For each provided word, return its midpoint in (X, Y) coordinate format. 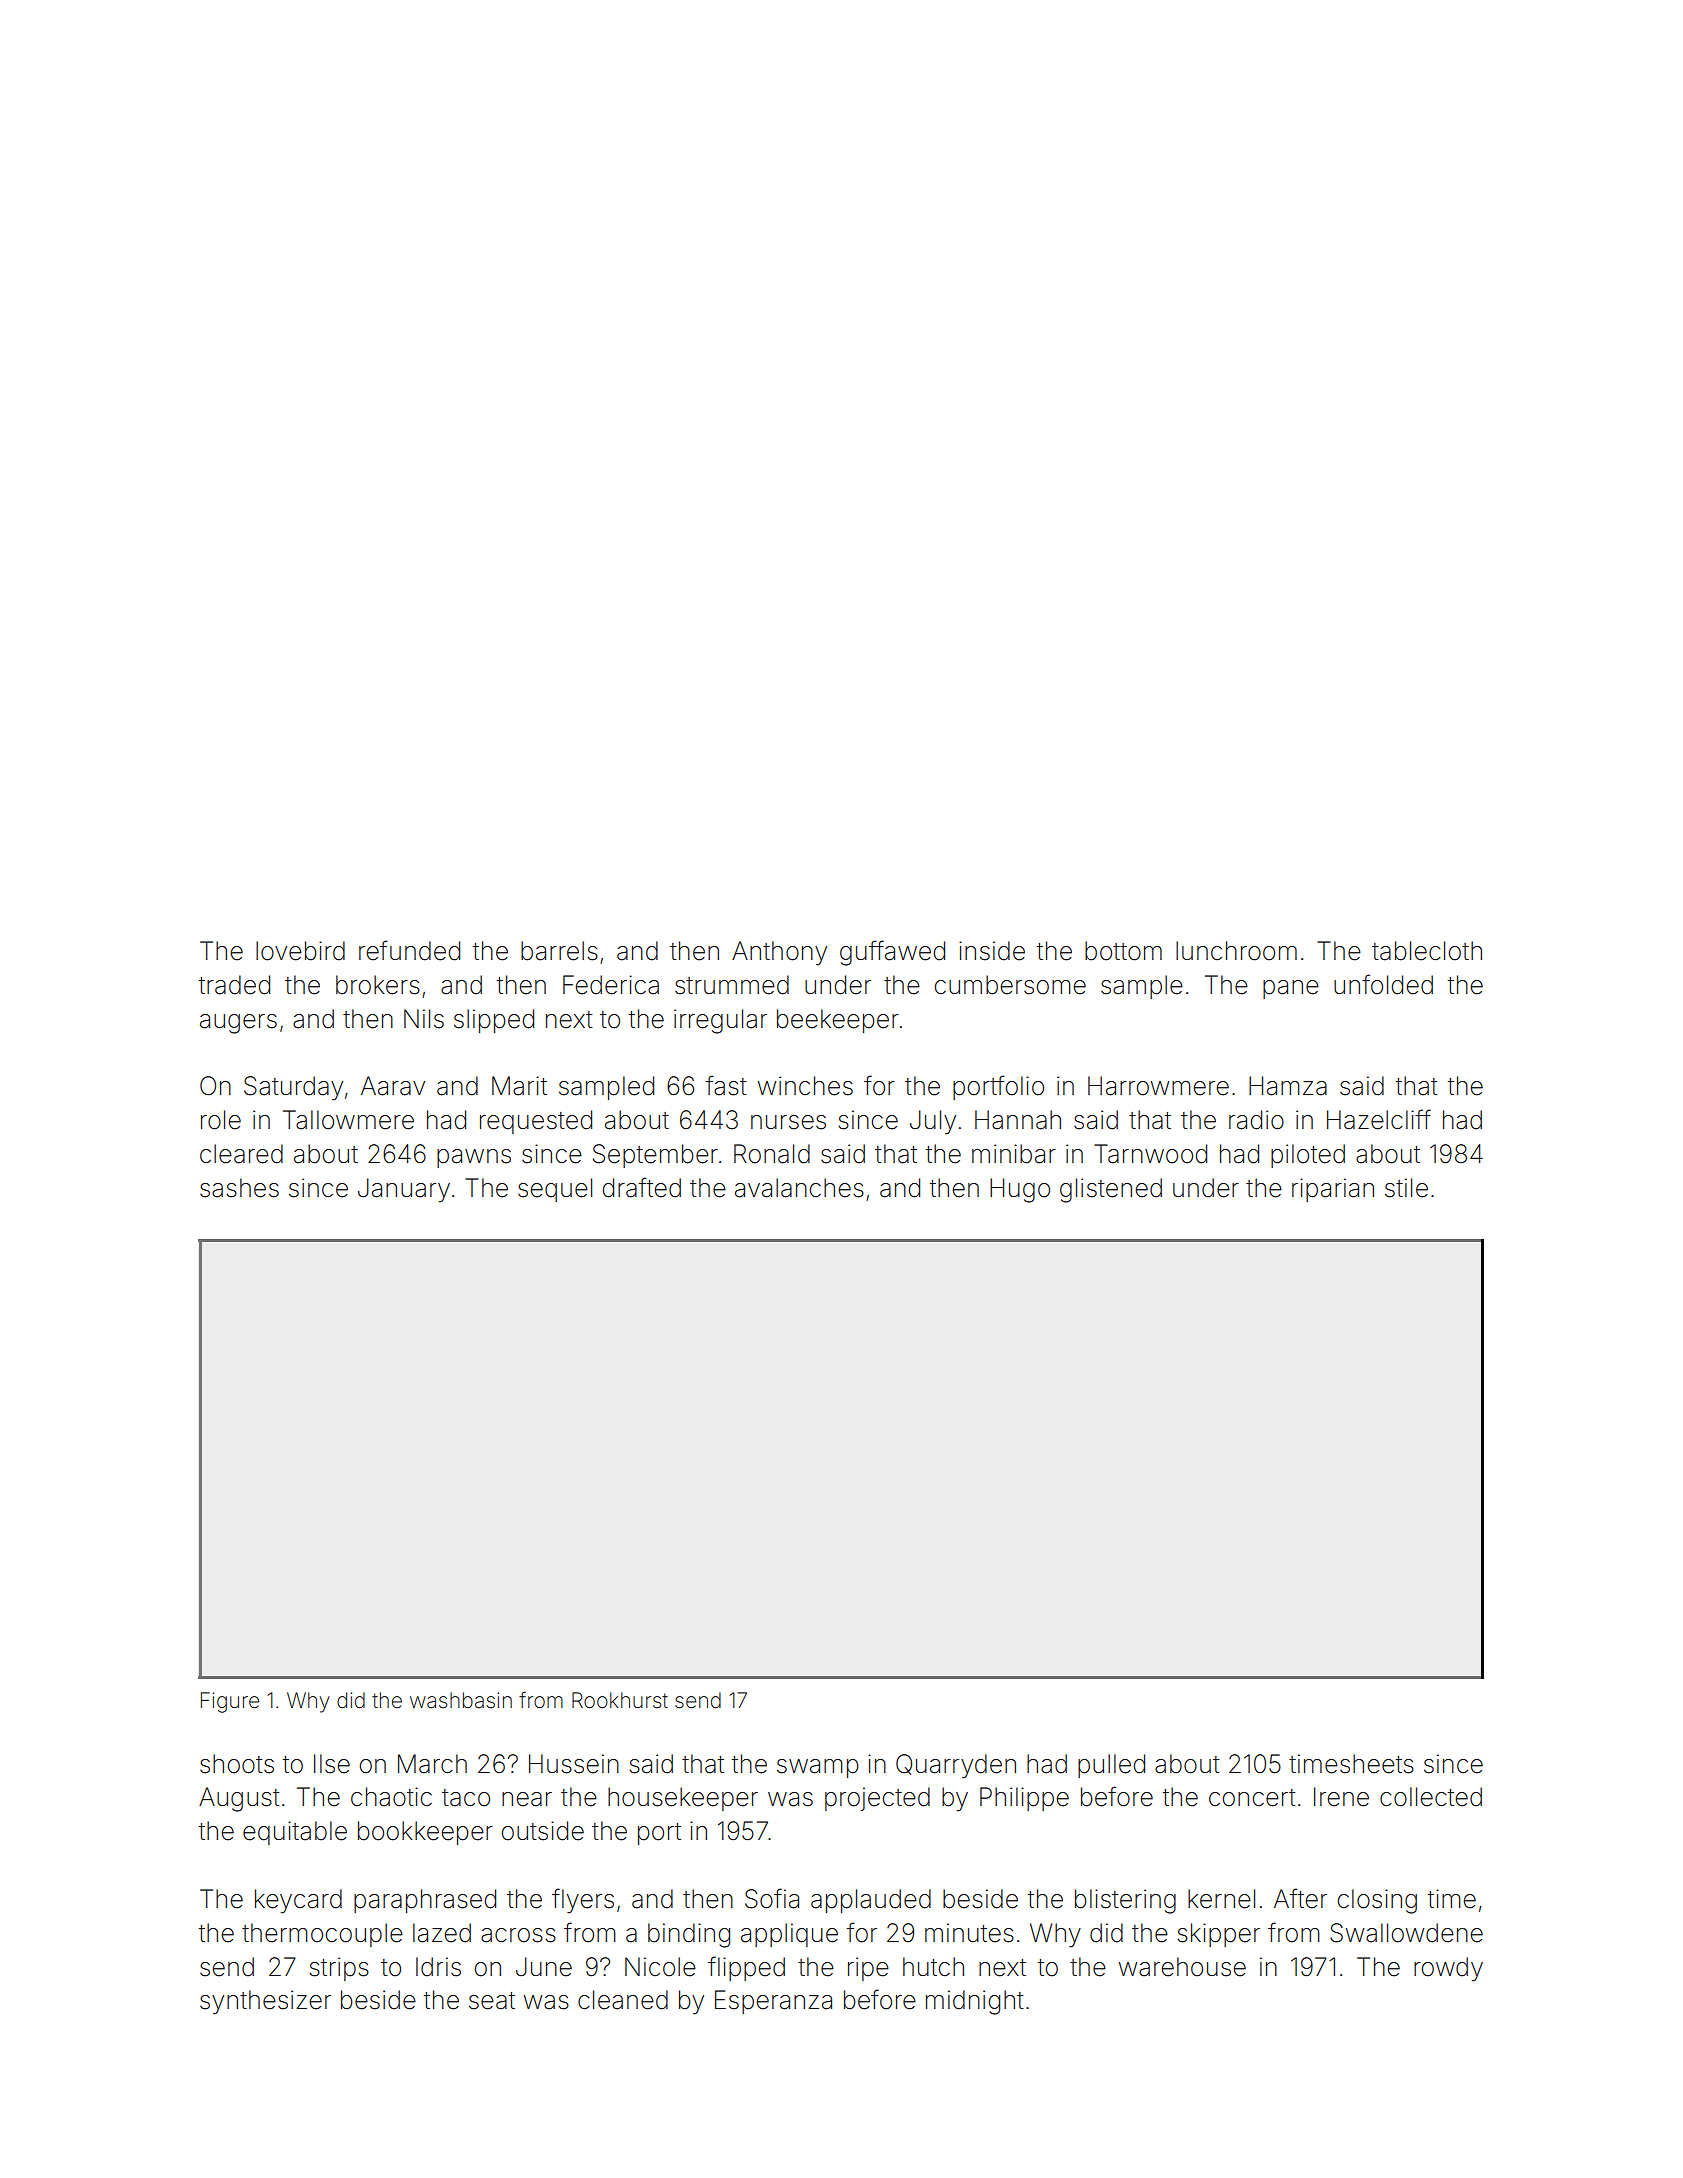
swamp (818, 1768)
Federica (611, 985)
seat (492, 2001)
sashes (239, 1188)
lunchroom (1236, 951)
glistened (1111, 1190)
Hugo (1020, 1190)
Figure (230, 1702)
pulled (1111, 1766)
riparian (1333, 1190)
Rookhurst (620, 1700)
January (404, 1190)
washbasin (461, 1700)
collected (1431, 1797)
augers (238, 1024)
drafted (642, 1187)
